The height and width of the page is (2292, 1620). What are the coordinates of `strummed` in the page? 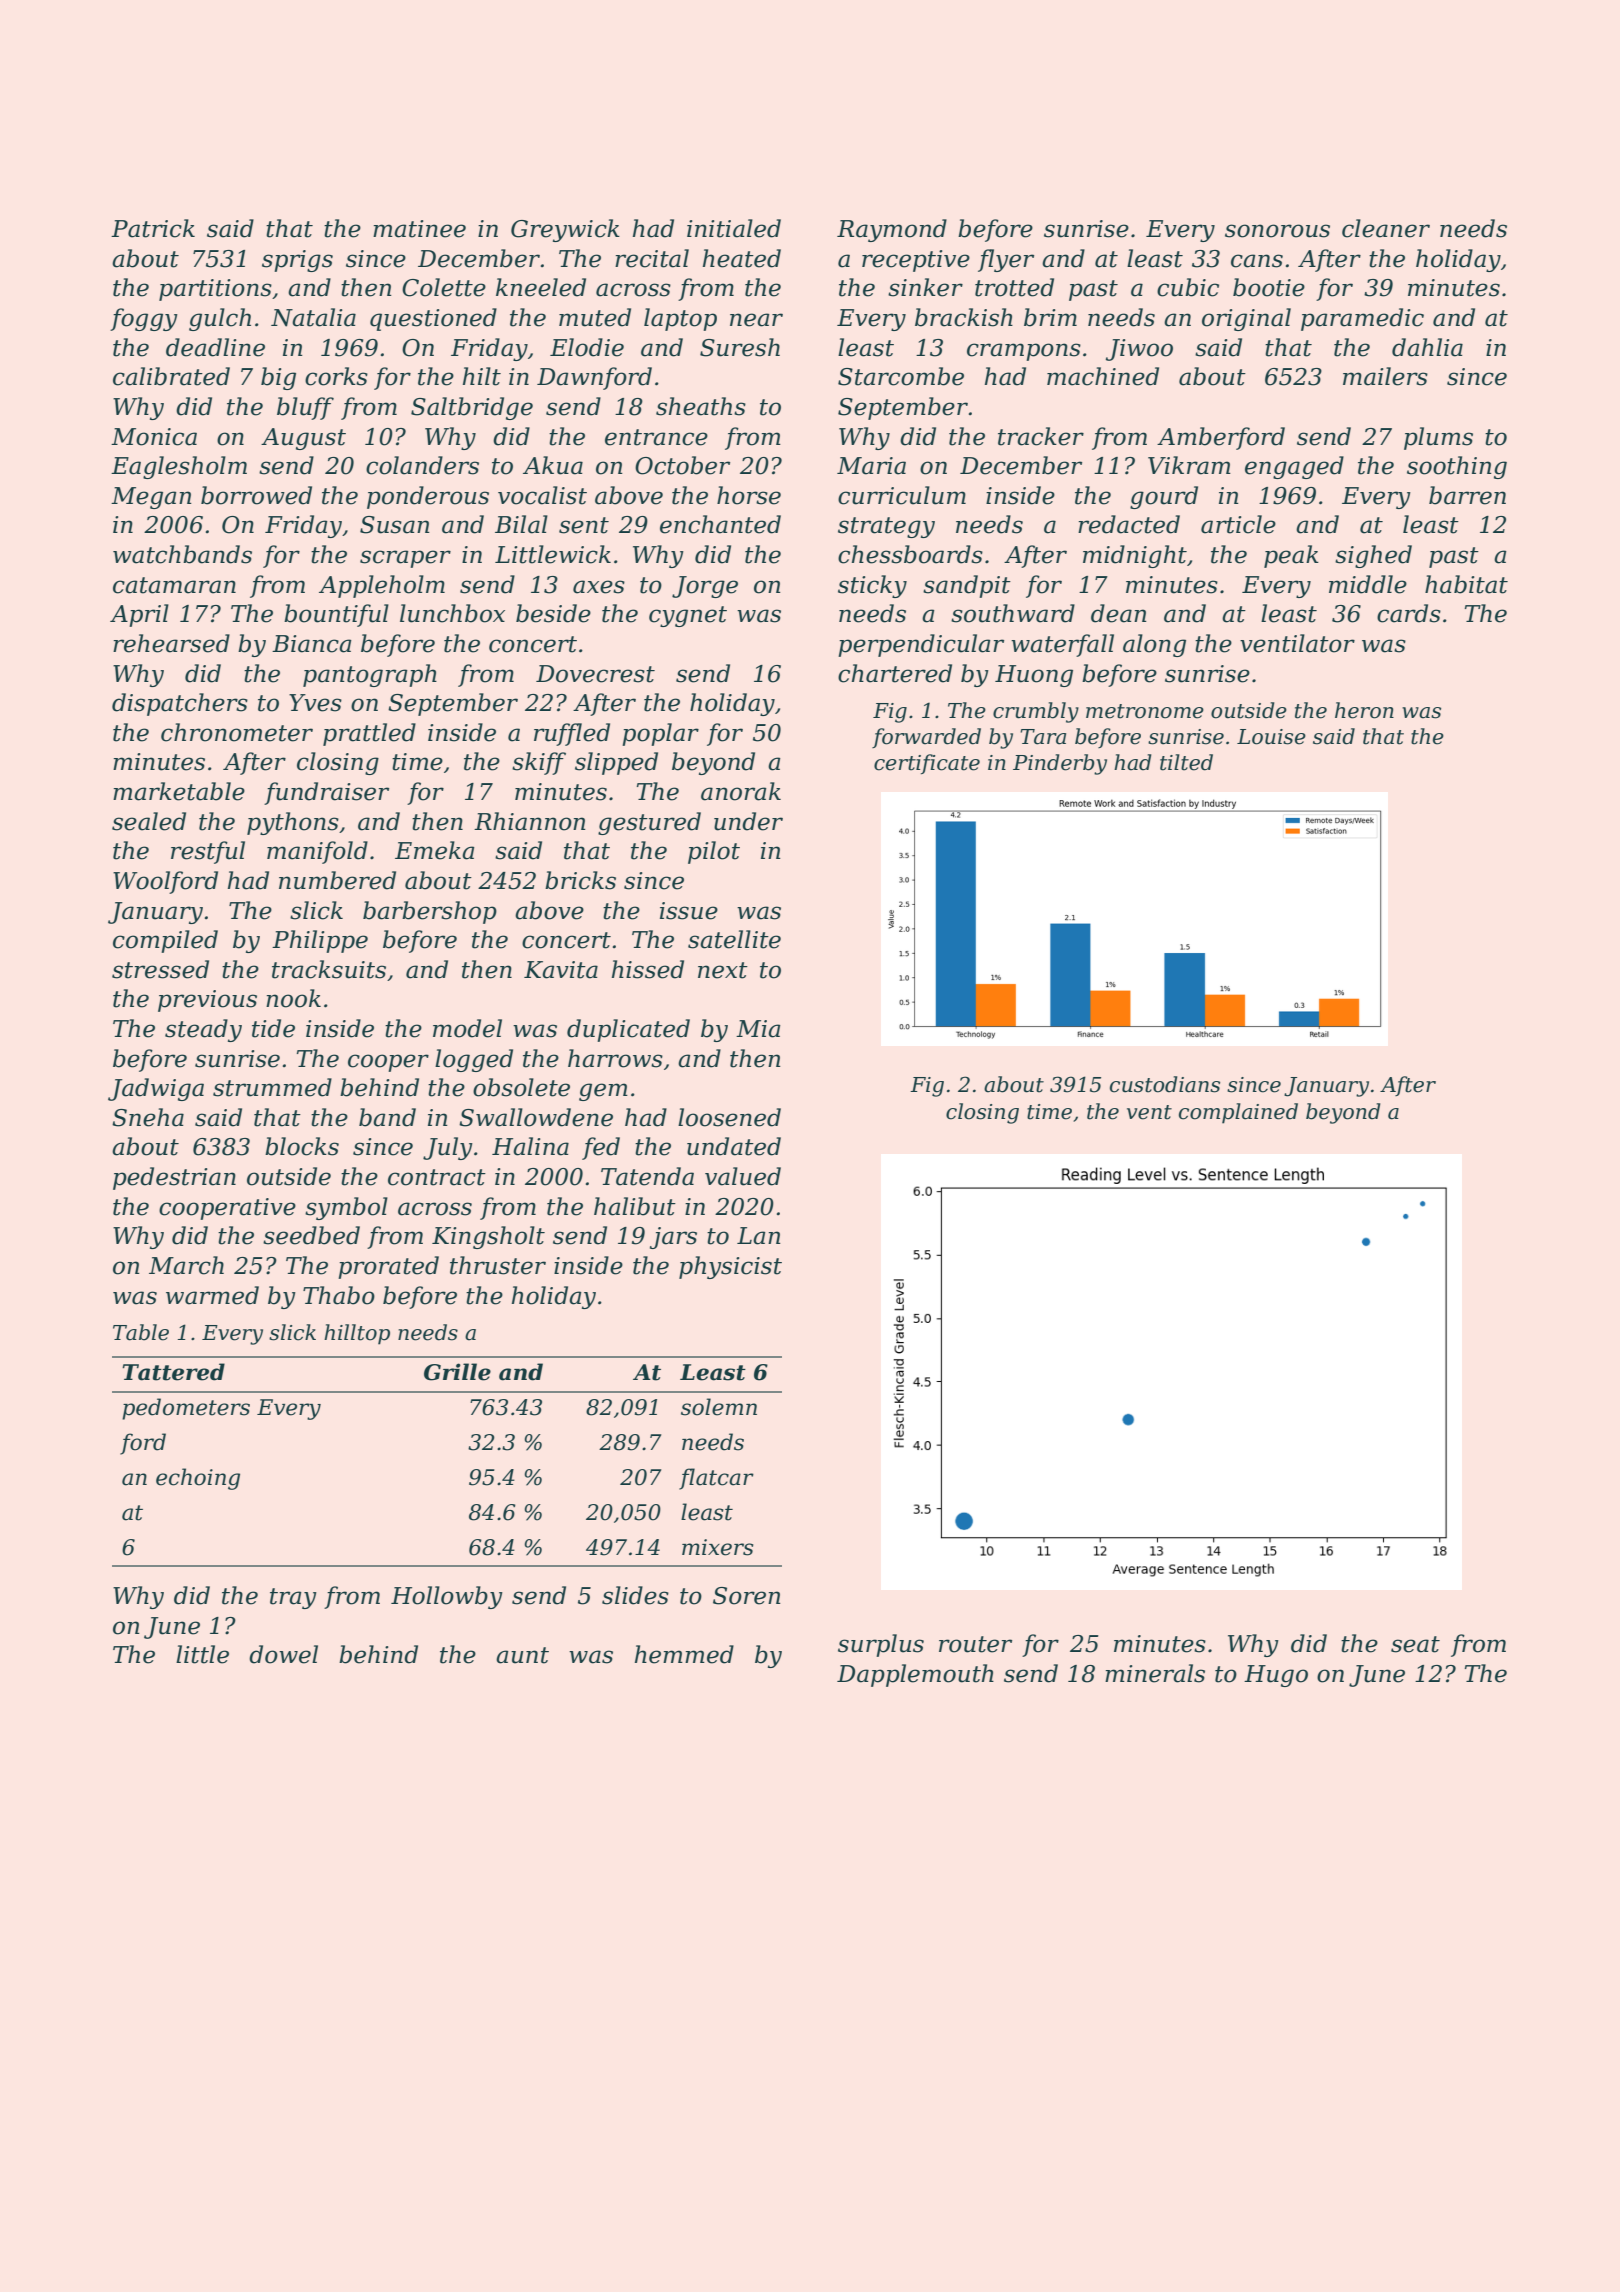 It's located at (272, 1087).
